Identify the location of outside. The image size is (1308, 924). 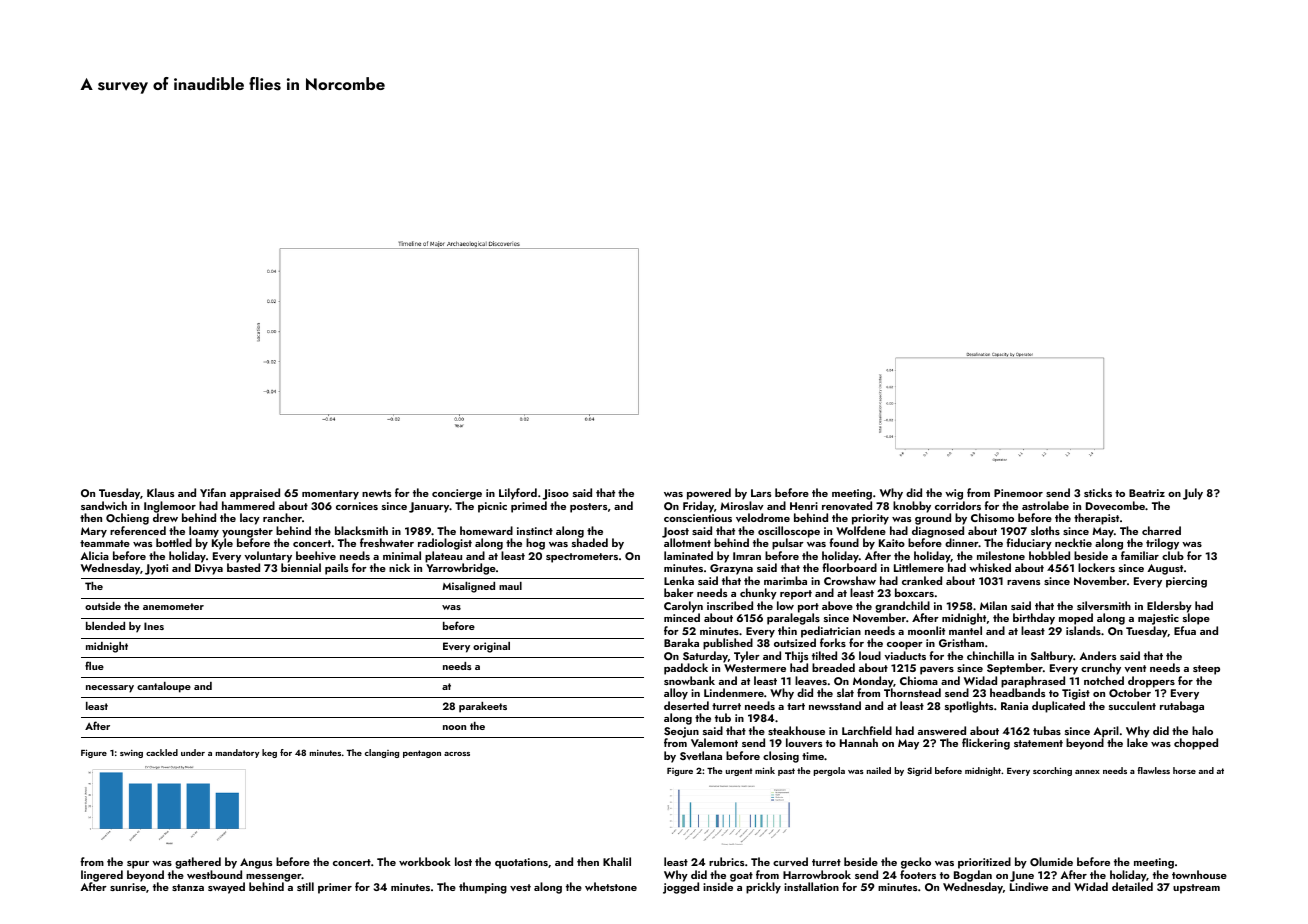
(103, 606).
